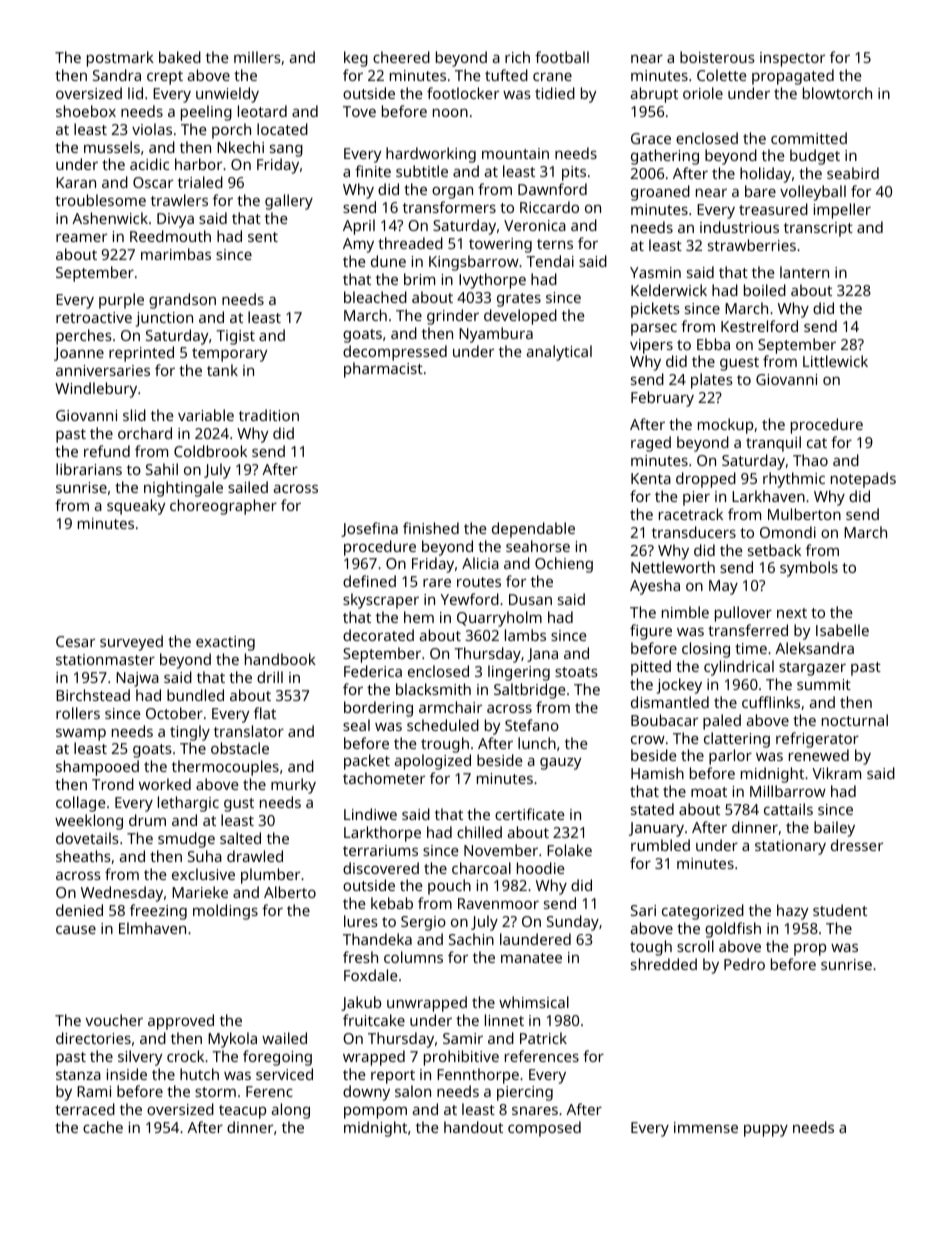 Image resolution: width=952 pixels, height=1233 pixels. What do you see at coordinates (76, 182) in the image?
I see `Karan` at bounding box center [76, 182].
